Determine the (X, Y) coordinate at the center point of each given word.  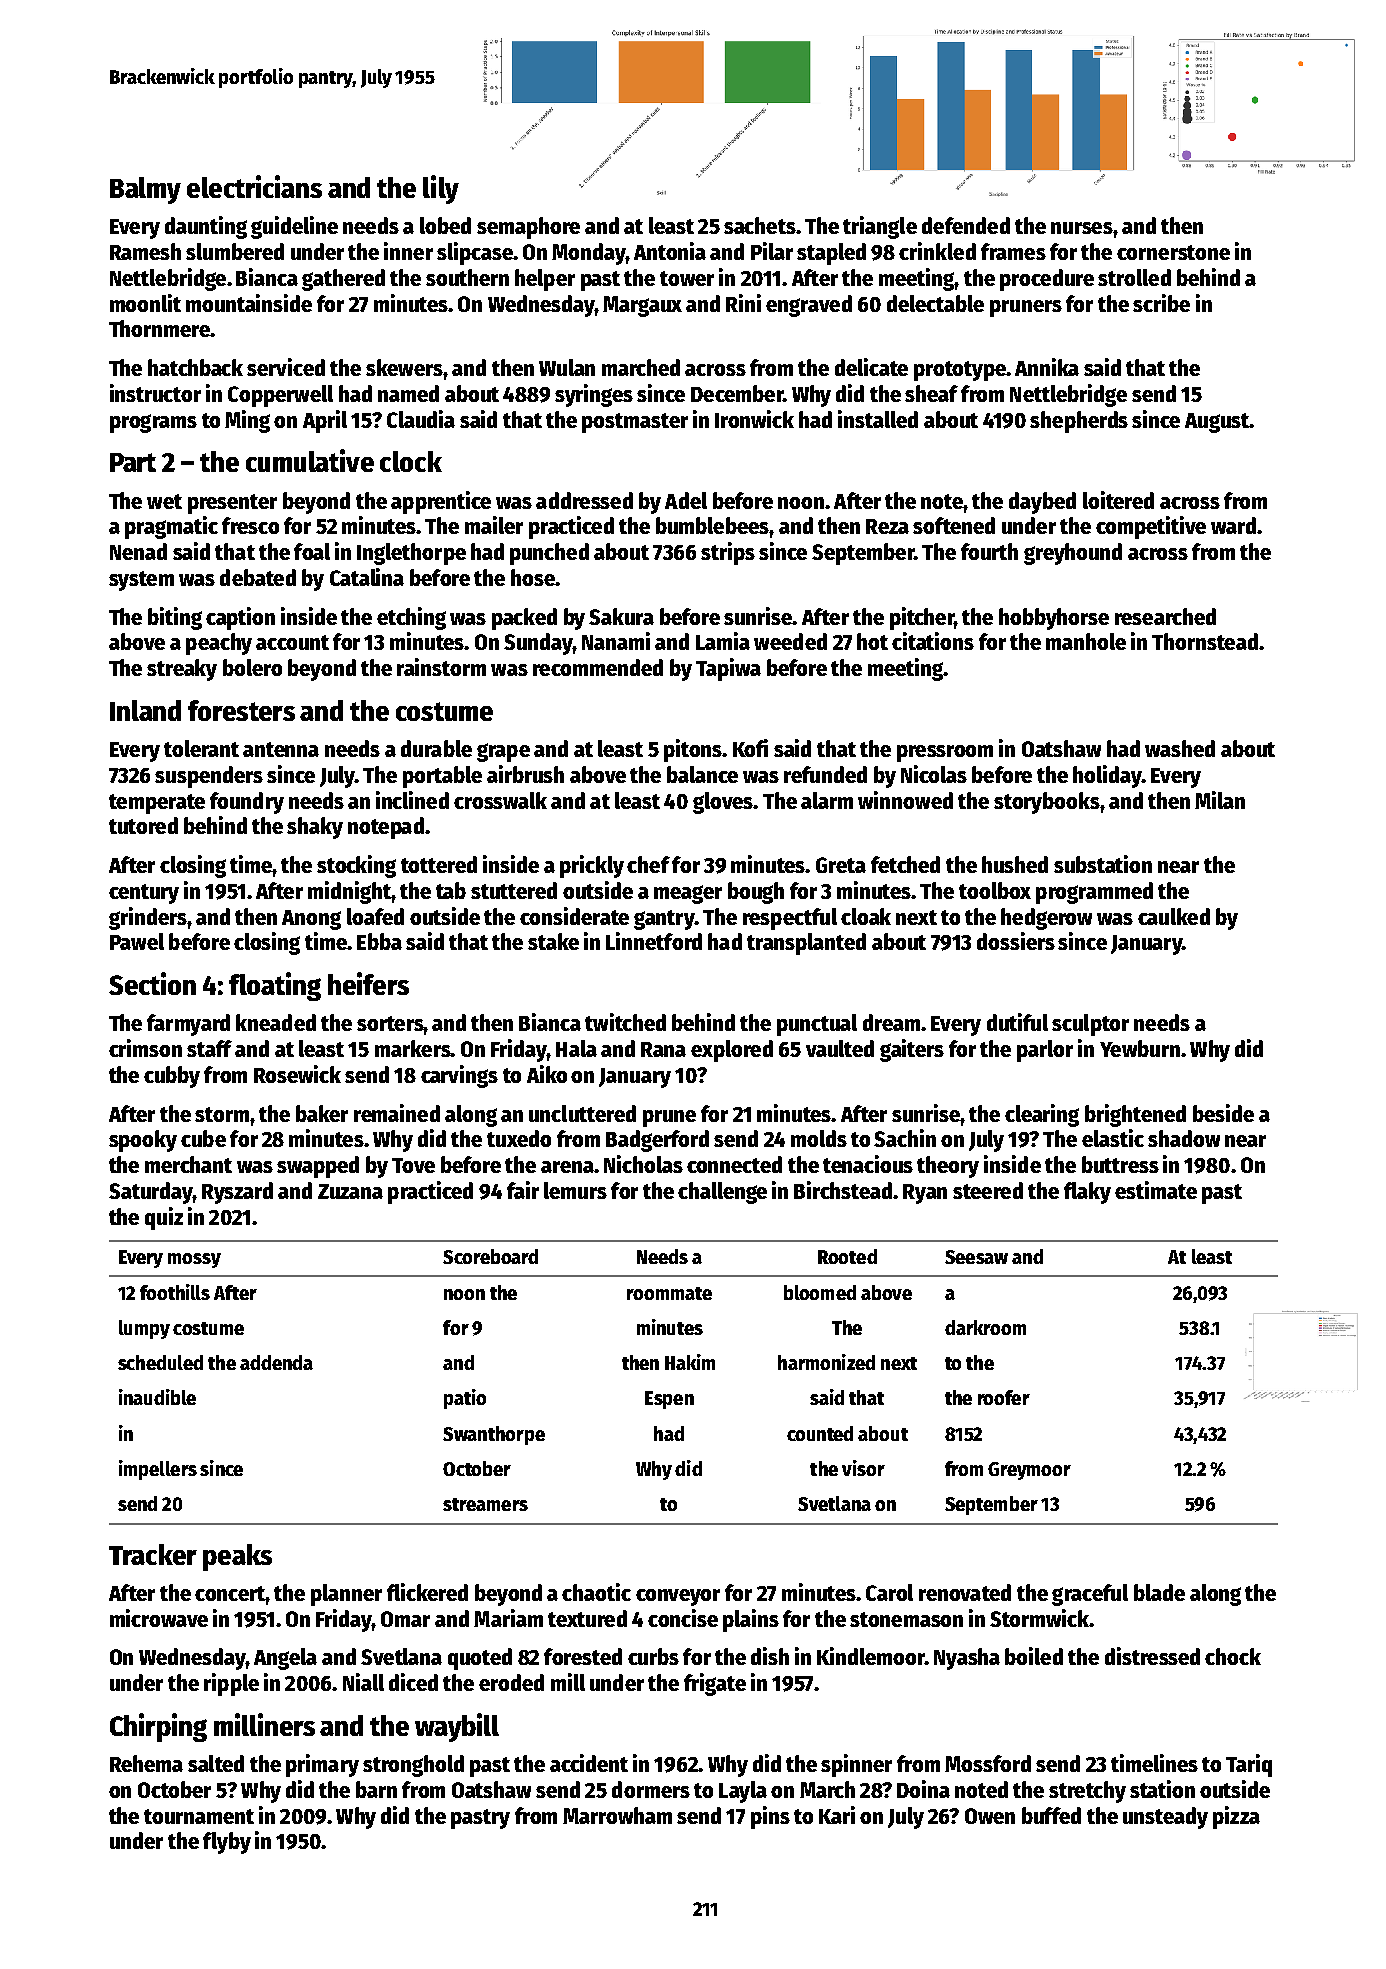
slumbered (235, 251)
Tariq (1249, 1765)
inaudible (157, 1397)
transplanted (806, 944)
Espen (669, 1400)
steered (988, 1190)
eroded (511, 1682)
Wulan (567, 367)
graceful (1090, 1595)
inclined (412, 800)
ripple (231, 1684)
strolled (1134, 277)
